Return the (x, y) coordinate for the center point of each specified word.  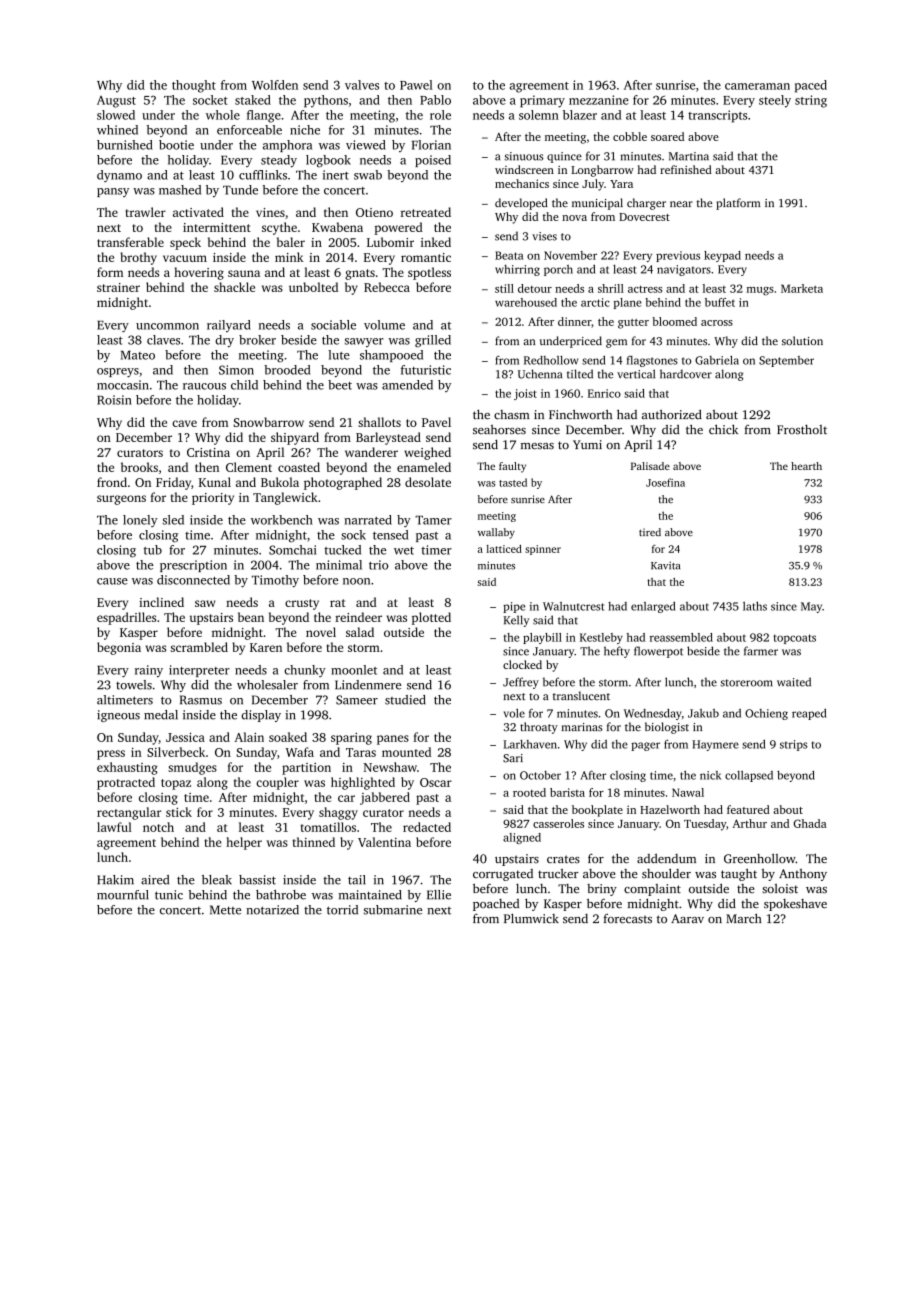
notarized (272, 910)
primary (542, 101)
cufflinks (263, 175)
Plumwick (531, 918)
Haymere (715, 745)
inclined (161, 602)
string (811, 101)
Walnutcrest (573, 606)
